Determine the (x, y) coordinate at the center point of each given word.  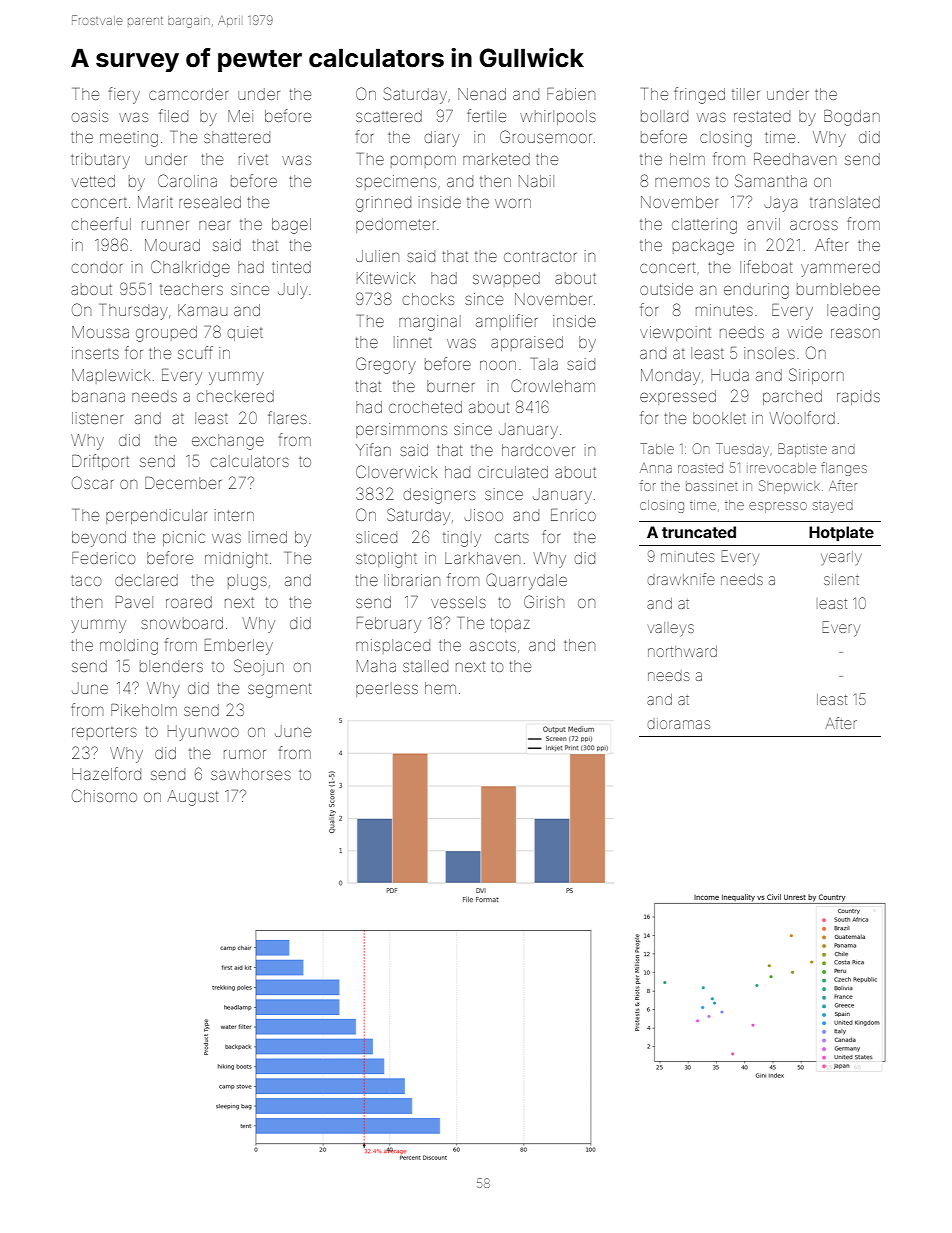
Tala (545, 364)
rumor (245, 754)
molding (129, 647)
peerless (387, 689)
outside (666, 289)
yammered (840, 269)
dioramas (678, 724)
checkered (235, 396)
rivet (253, 159)
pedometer (396, 225)
